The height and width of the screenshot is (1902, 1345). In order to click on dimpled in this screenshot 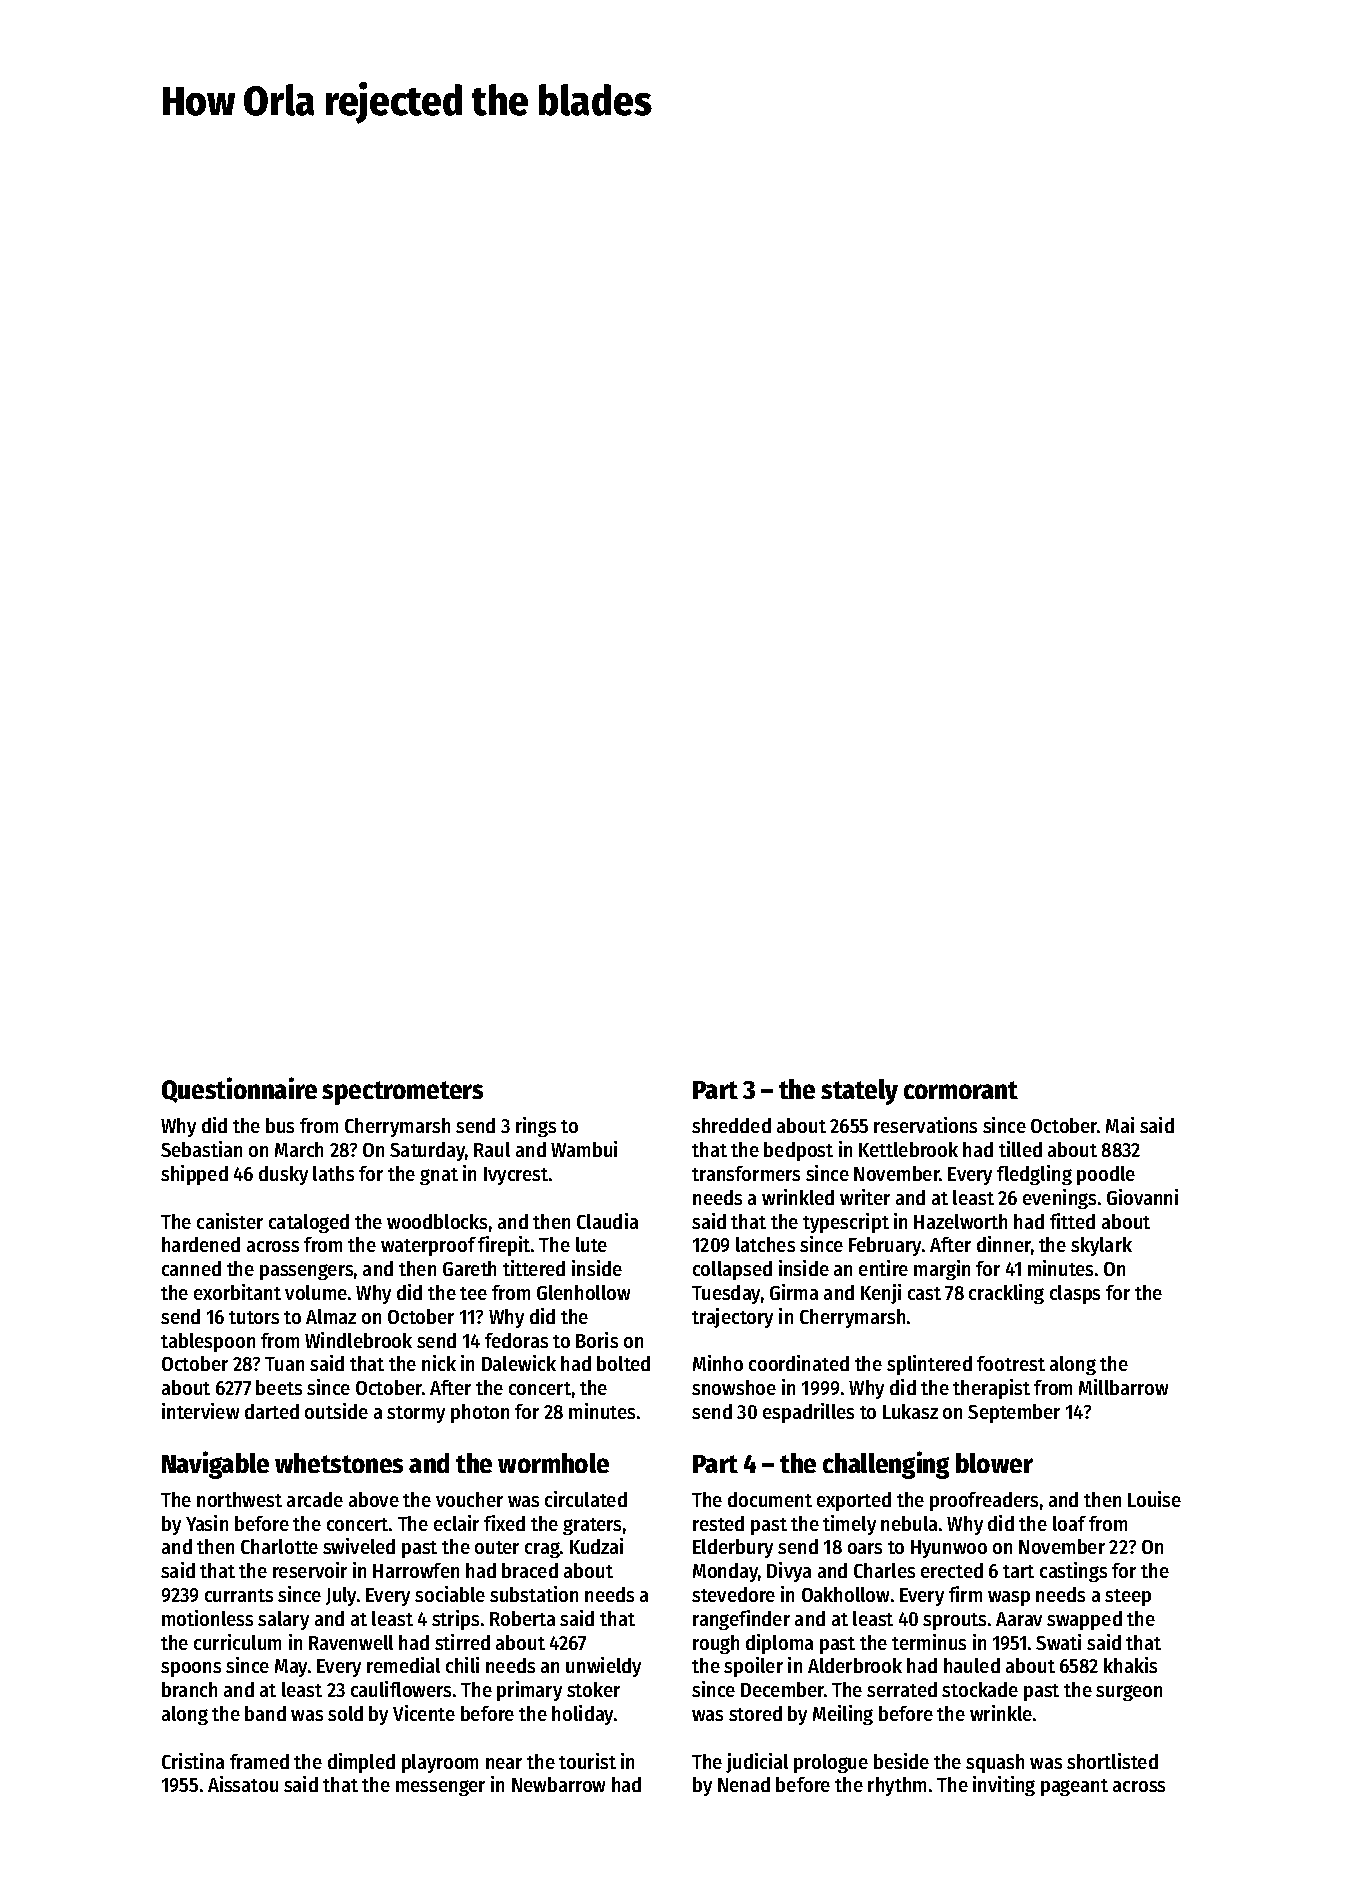, I will do `click(361, 1763)`.
